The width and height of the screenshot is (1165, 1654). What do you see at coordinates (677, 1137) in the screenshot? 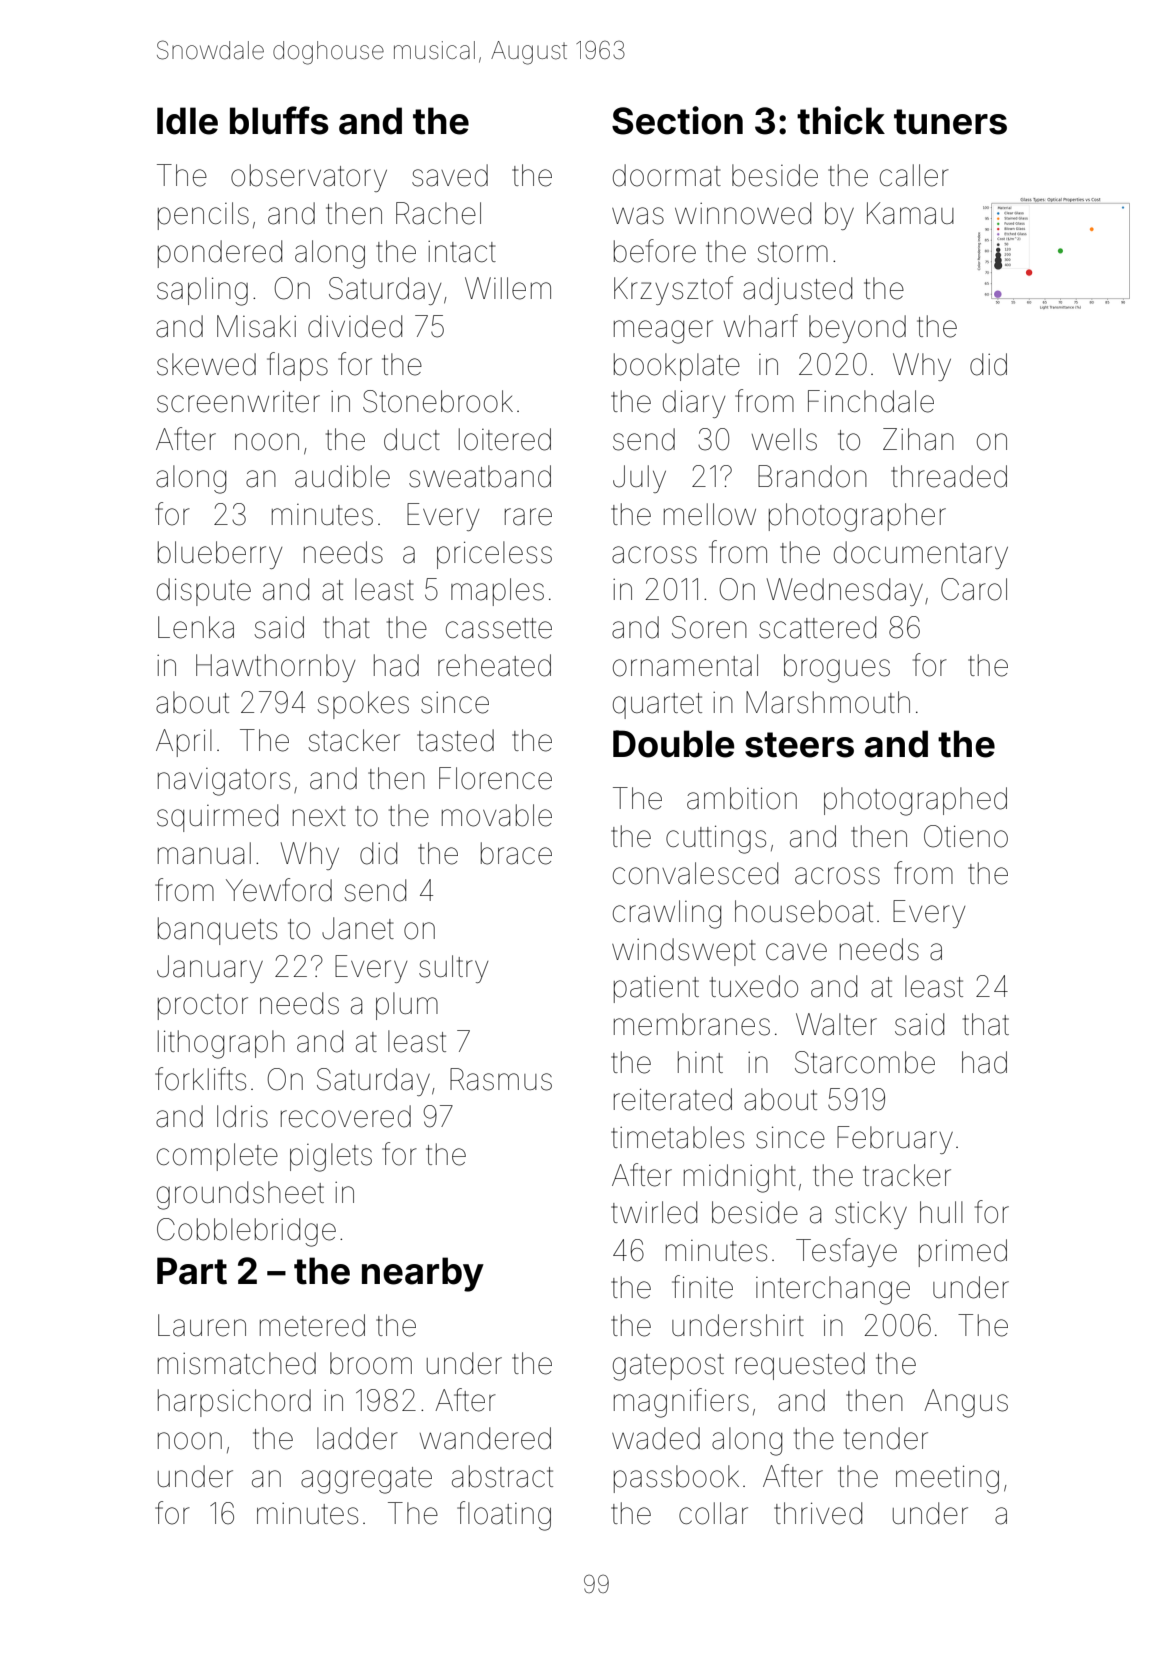
I see `timetables` at bounding box center [677, 1137].
